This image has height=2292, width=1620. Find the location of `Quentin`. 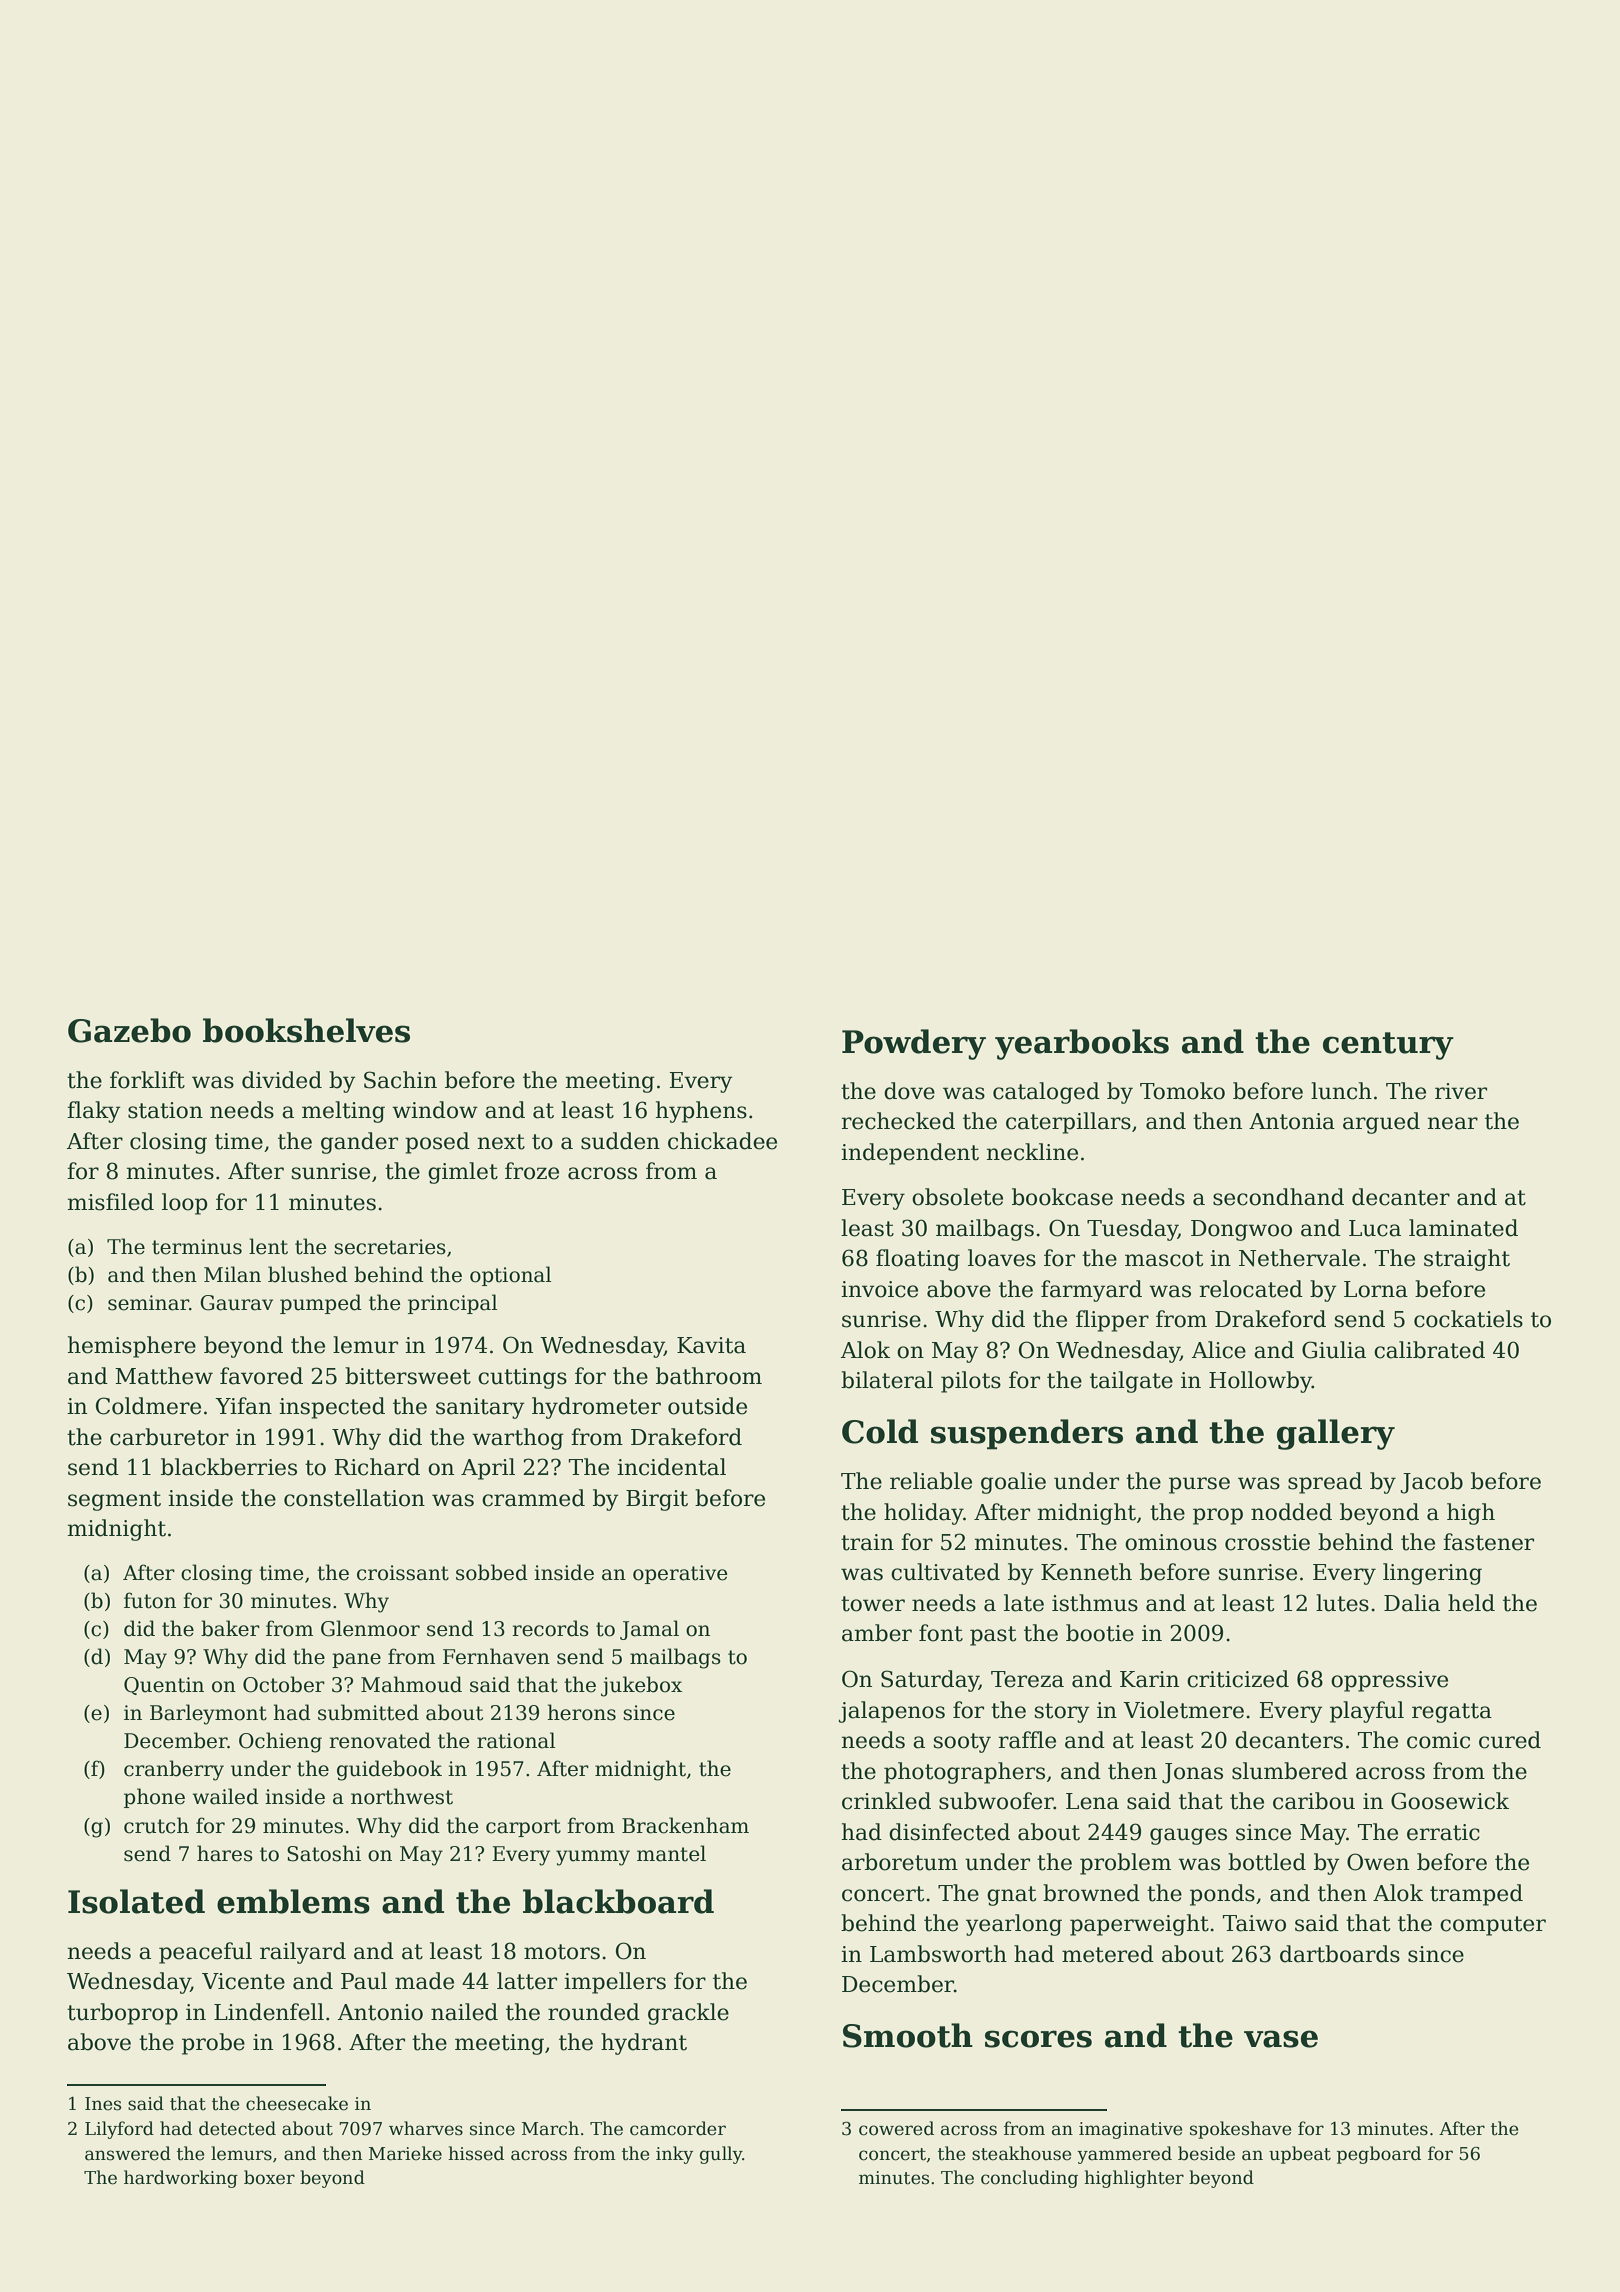

Quentin is located at coordinates (164, 1686).
